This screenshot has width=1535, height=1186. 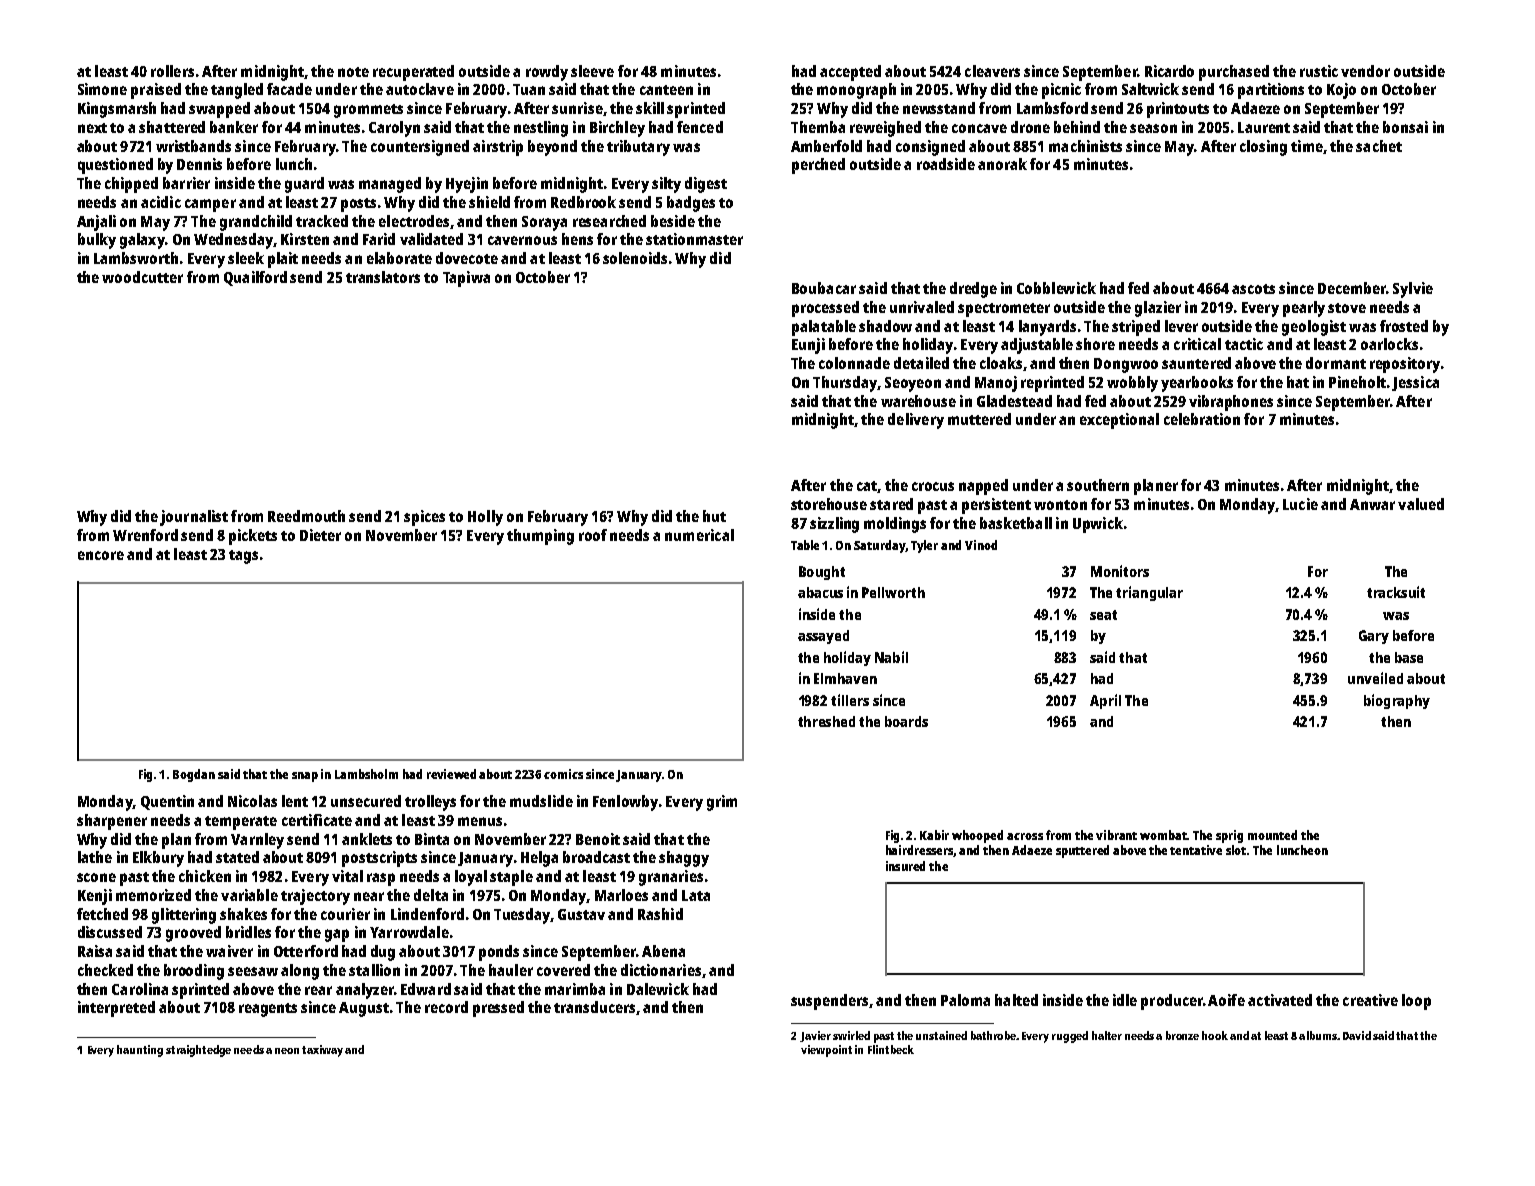 I want to click on reagents, so click(x=268, y=1010).
